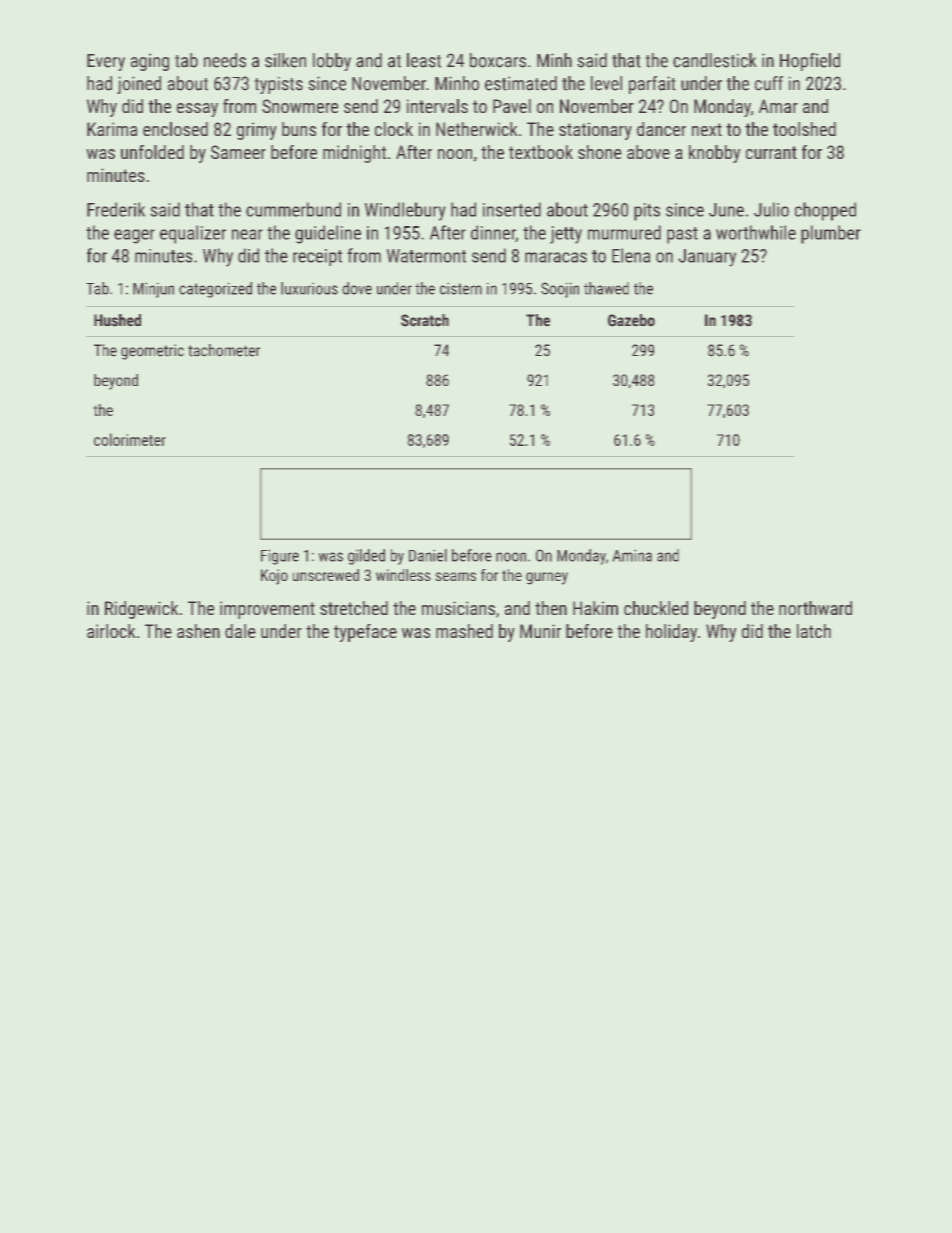  What do you see at coordinates (424, 60) in the screenshot?
I see `least` at bounding box center [424, 60].
